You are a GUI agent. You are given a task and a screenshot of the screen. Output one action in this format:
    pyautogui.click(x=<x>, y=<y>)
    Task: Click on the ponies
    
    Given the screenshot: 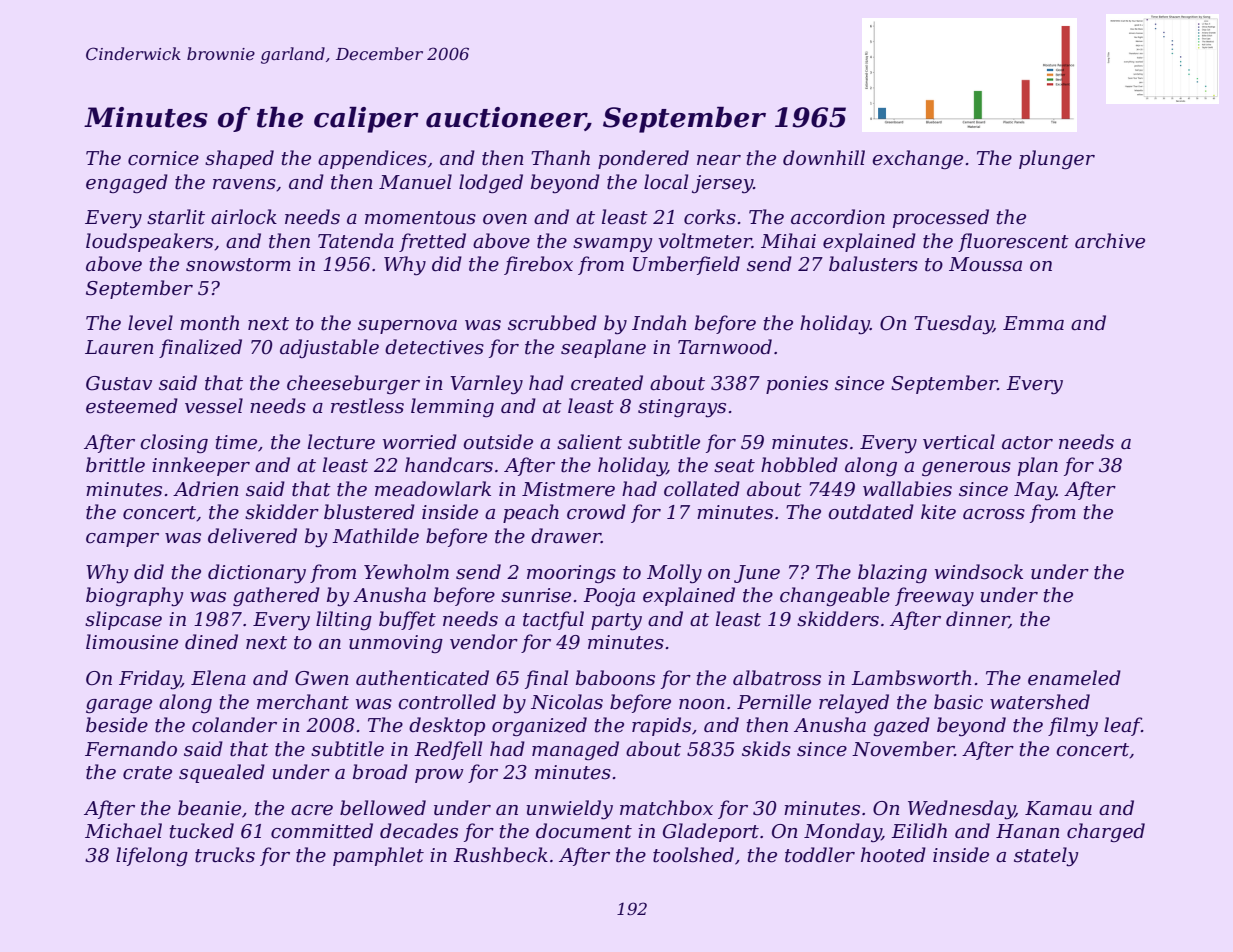 What is the action you would take?
    pyautogui.click(x=797, y=385)
